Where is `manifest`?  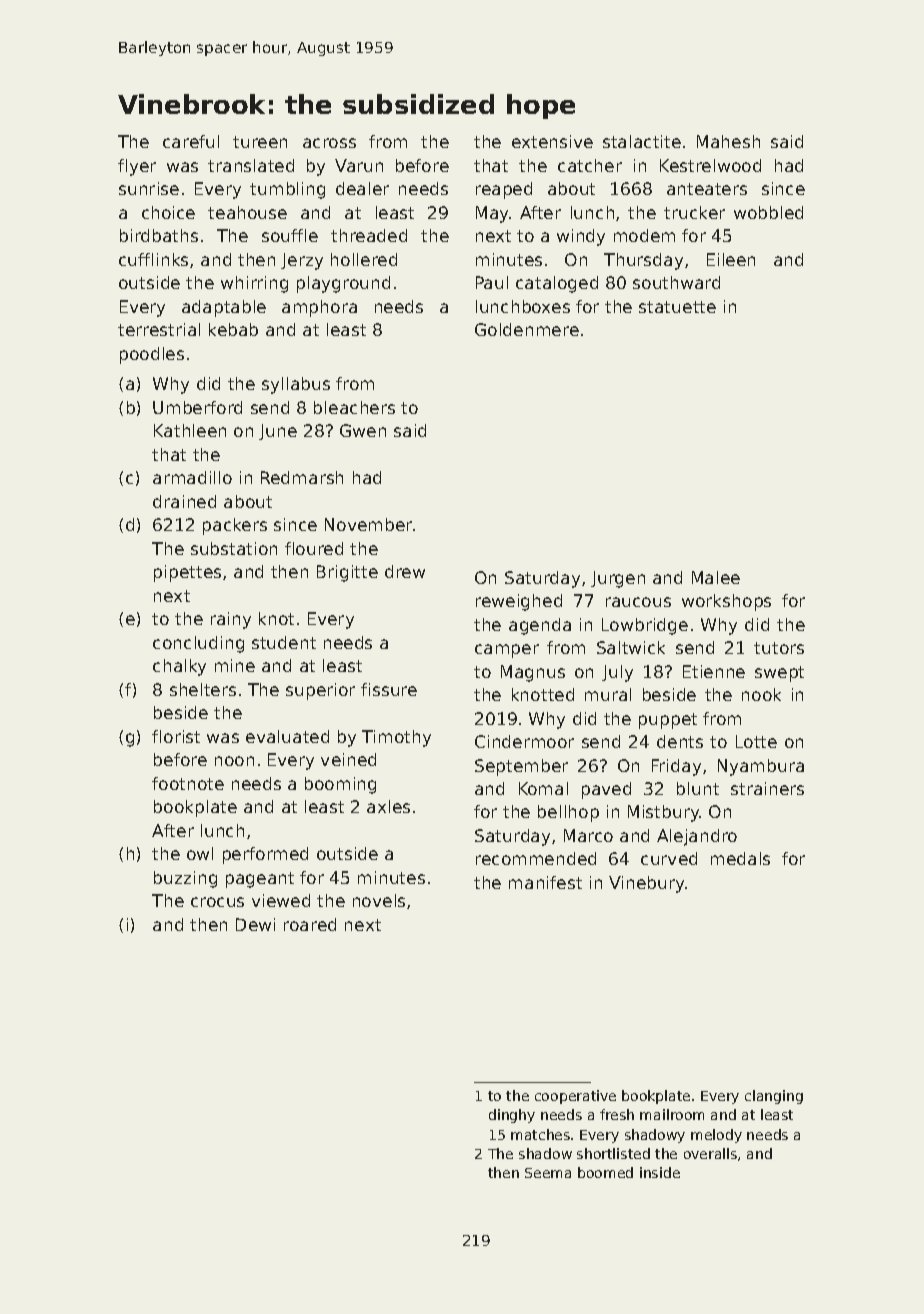
manifest is located at coordinates (545, 882).
